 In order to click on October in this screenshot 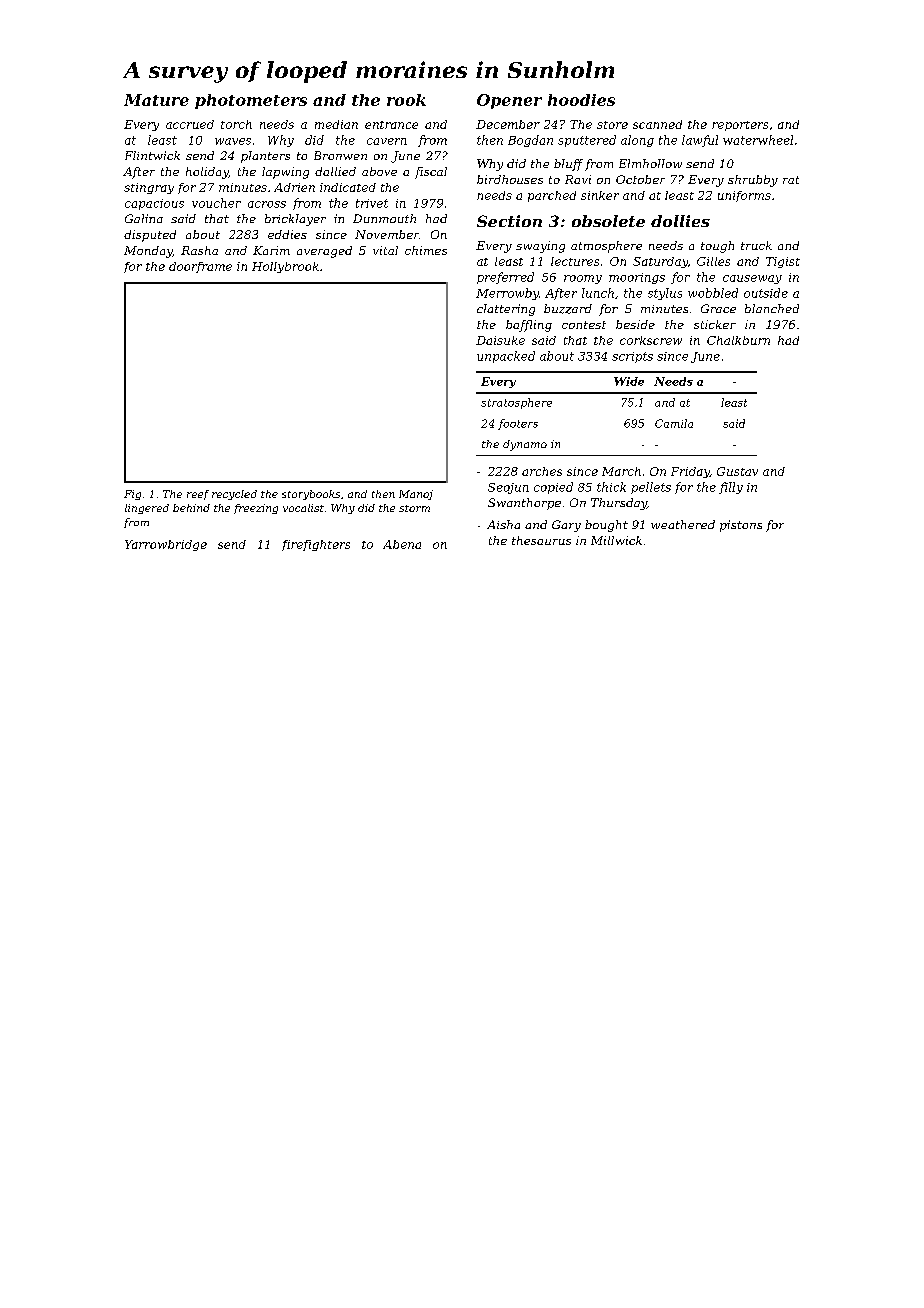, I will do `click(640, 179)`.
